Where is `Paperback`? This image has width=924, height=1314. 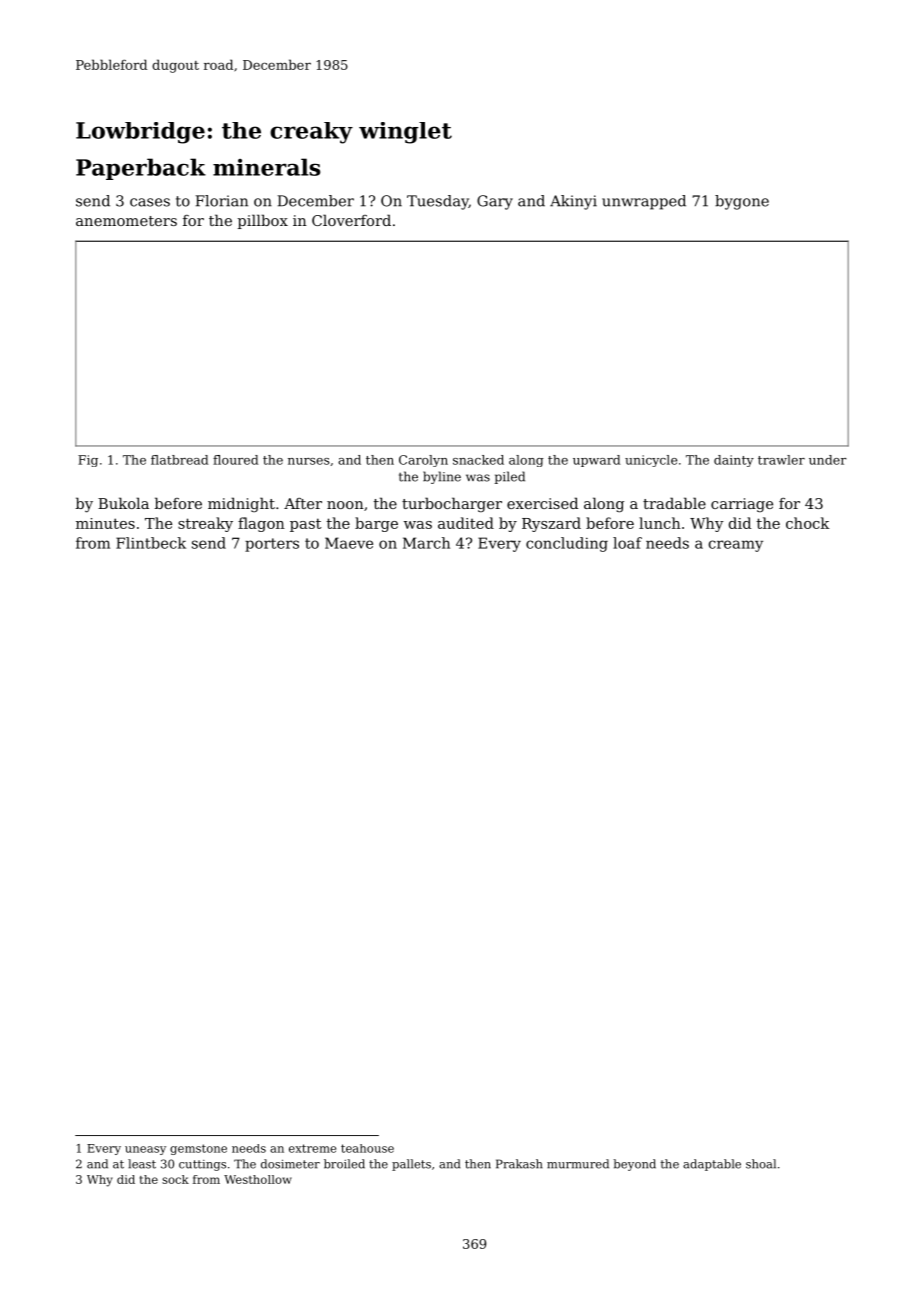 Paperback is located at coordinates (141, 169).
